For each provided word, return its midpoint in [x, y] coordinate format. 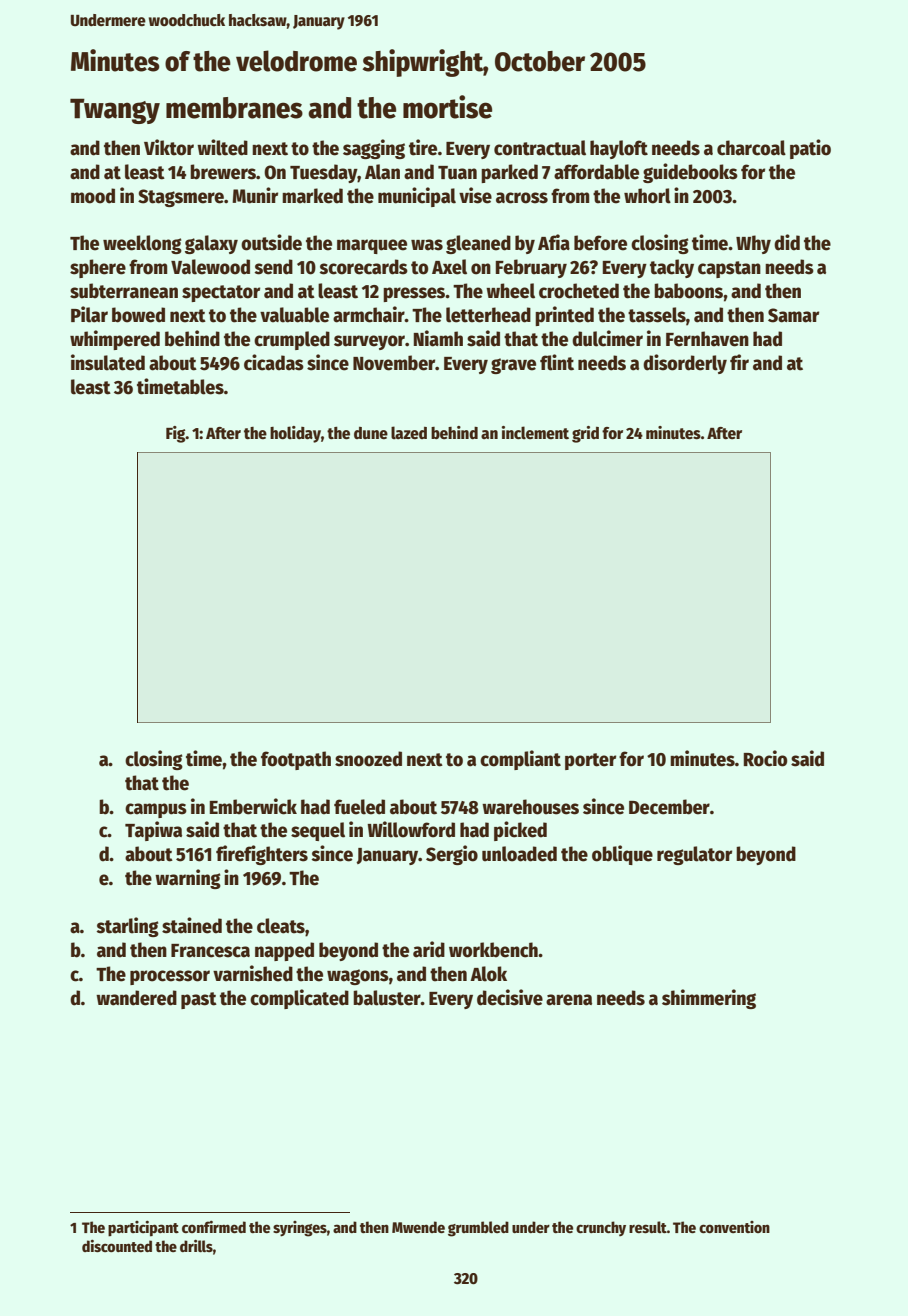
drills [196, 1245]
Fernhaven [707, 339]
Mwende [418, 1227]
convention [734, 1227]
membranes [234, 108]
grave [513, 366]
